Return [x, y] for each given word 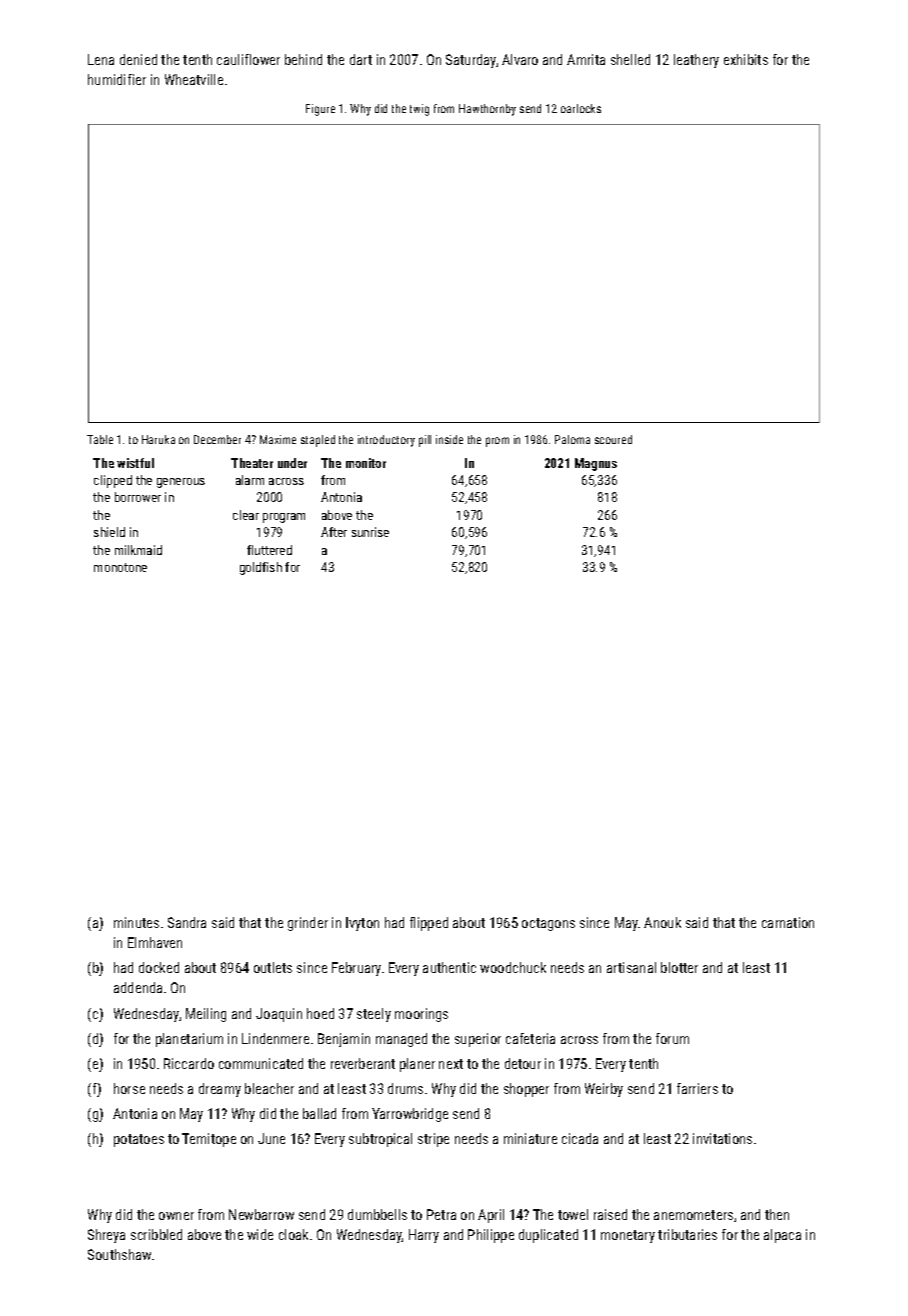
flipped [429, 924]
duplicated [548, 1236]
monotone [120, 567]
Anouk [662, 922]
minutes [136, 922]
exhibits [746, 59]
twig [419, 110]
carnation [788, 922]
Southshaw [119, 1254]
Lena [101, 59]
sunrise [370, 532]
